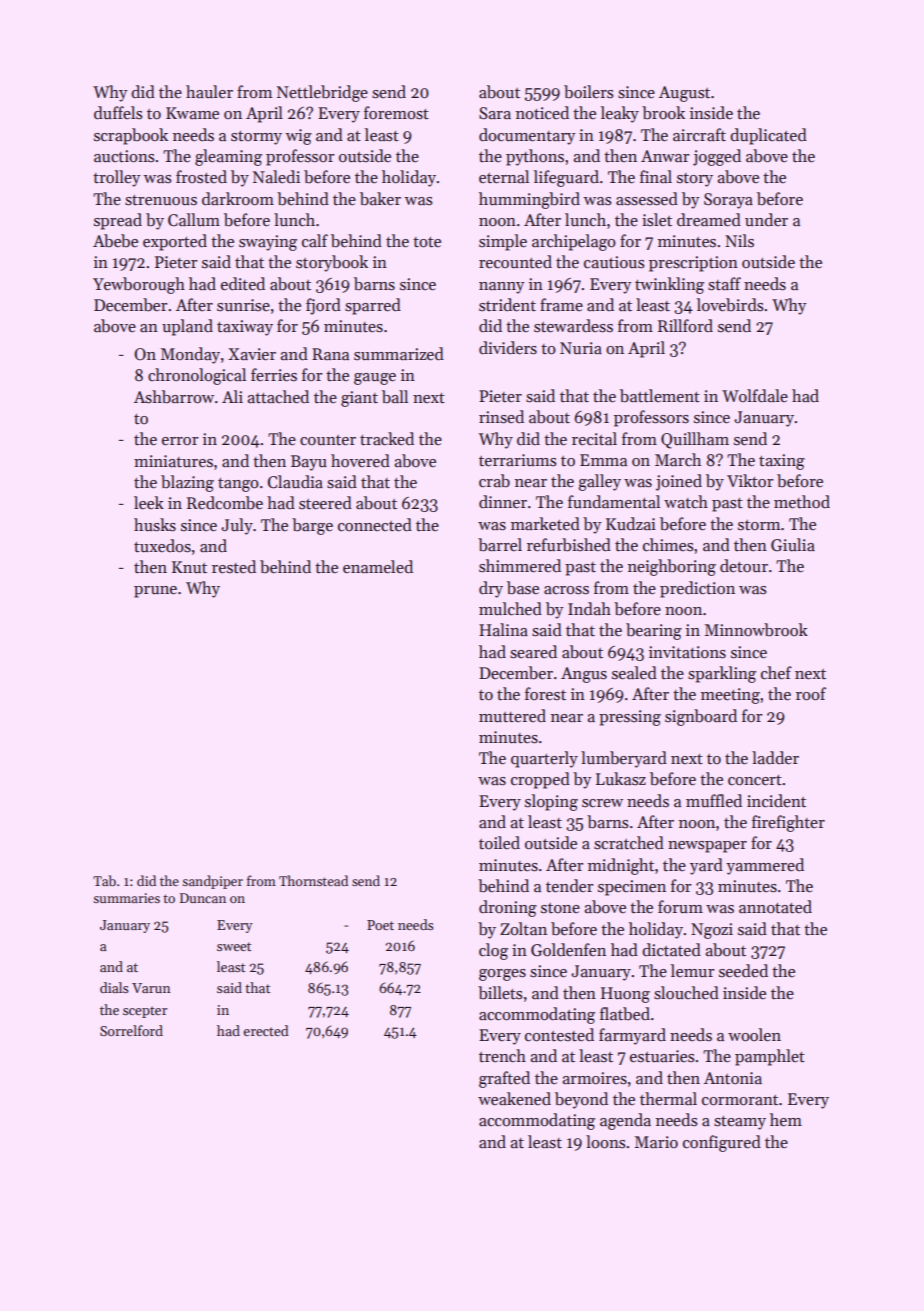 Image resolution: width=924 pixels, height=1311 pixels. Describe the element at coordinates (495, 113) in the document. I see `Sara` at that location.
